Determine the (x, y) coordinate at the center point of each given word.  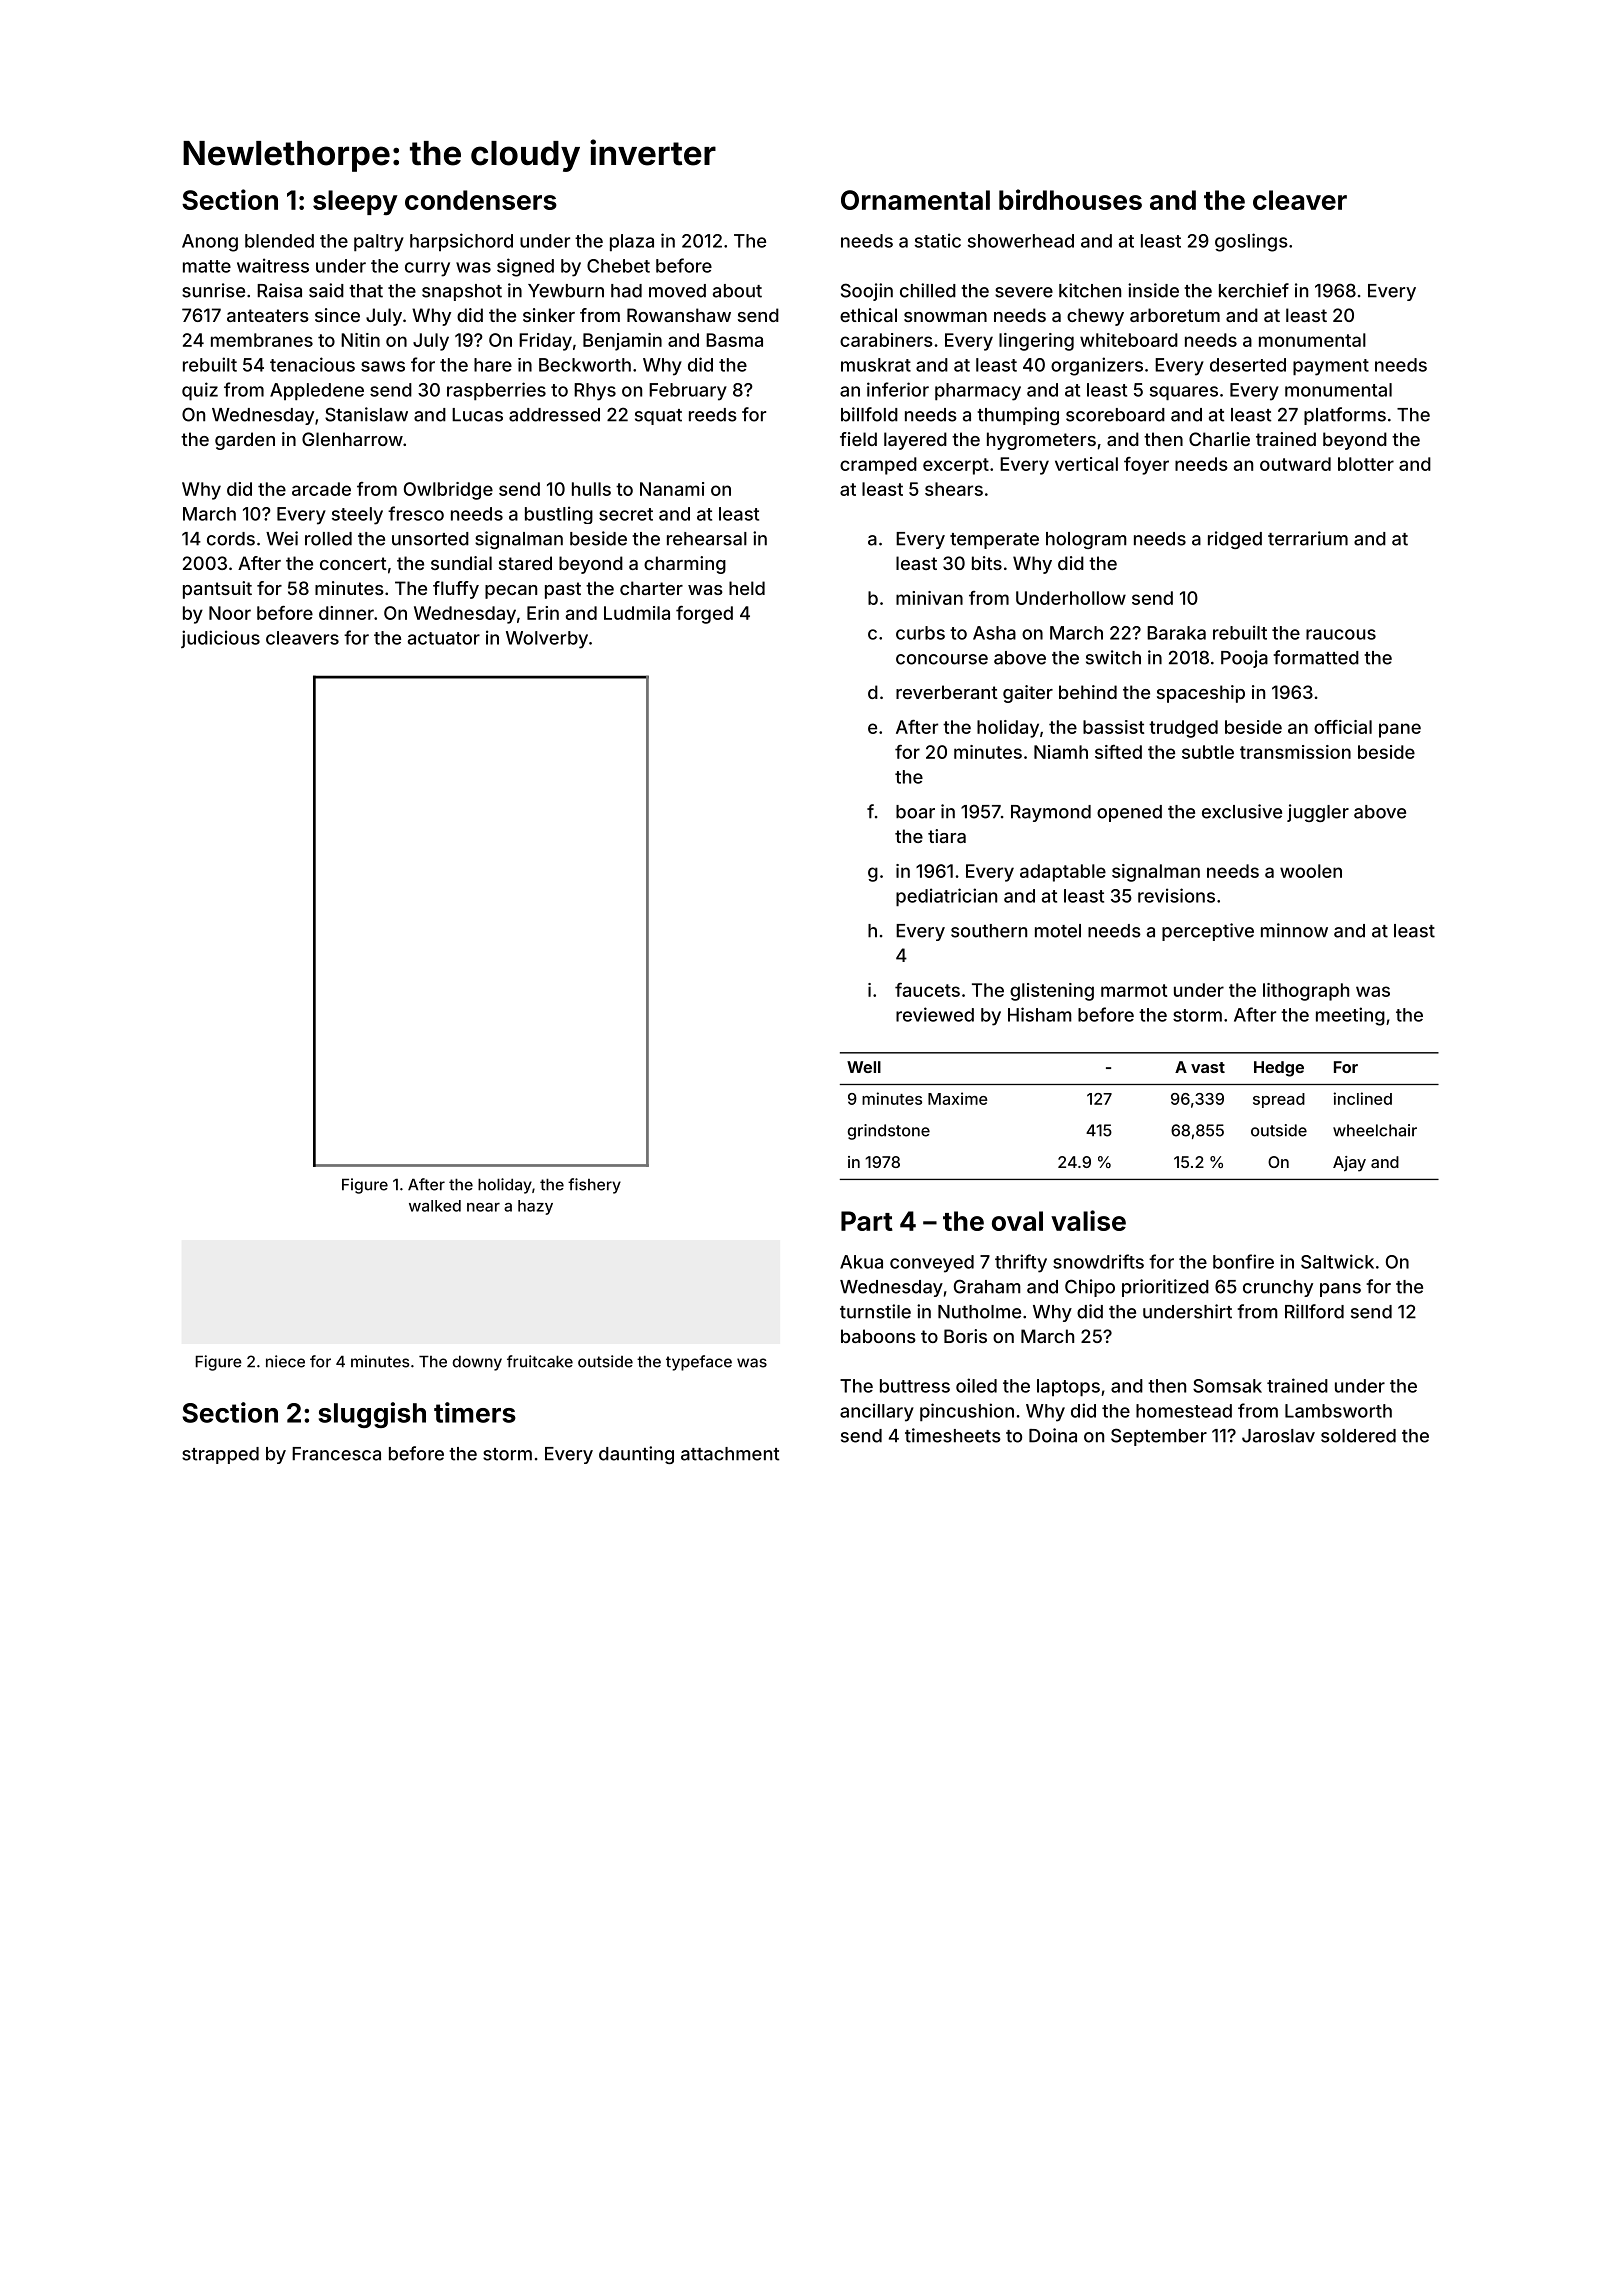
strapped (220, 1455)
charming (685, 565)
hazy (535, 1207)
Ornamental (915, 200)
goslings (1251, 242)
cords (231, 539)
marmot (1134, 990)
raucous (1341, 634)
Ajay (1349, 1164)
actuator (444, 638)
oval (1017, 1221)
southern (989, 931)
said (326, 290)
